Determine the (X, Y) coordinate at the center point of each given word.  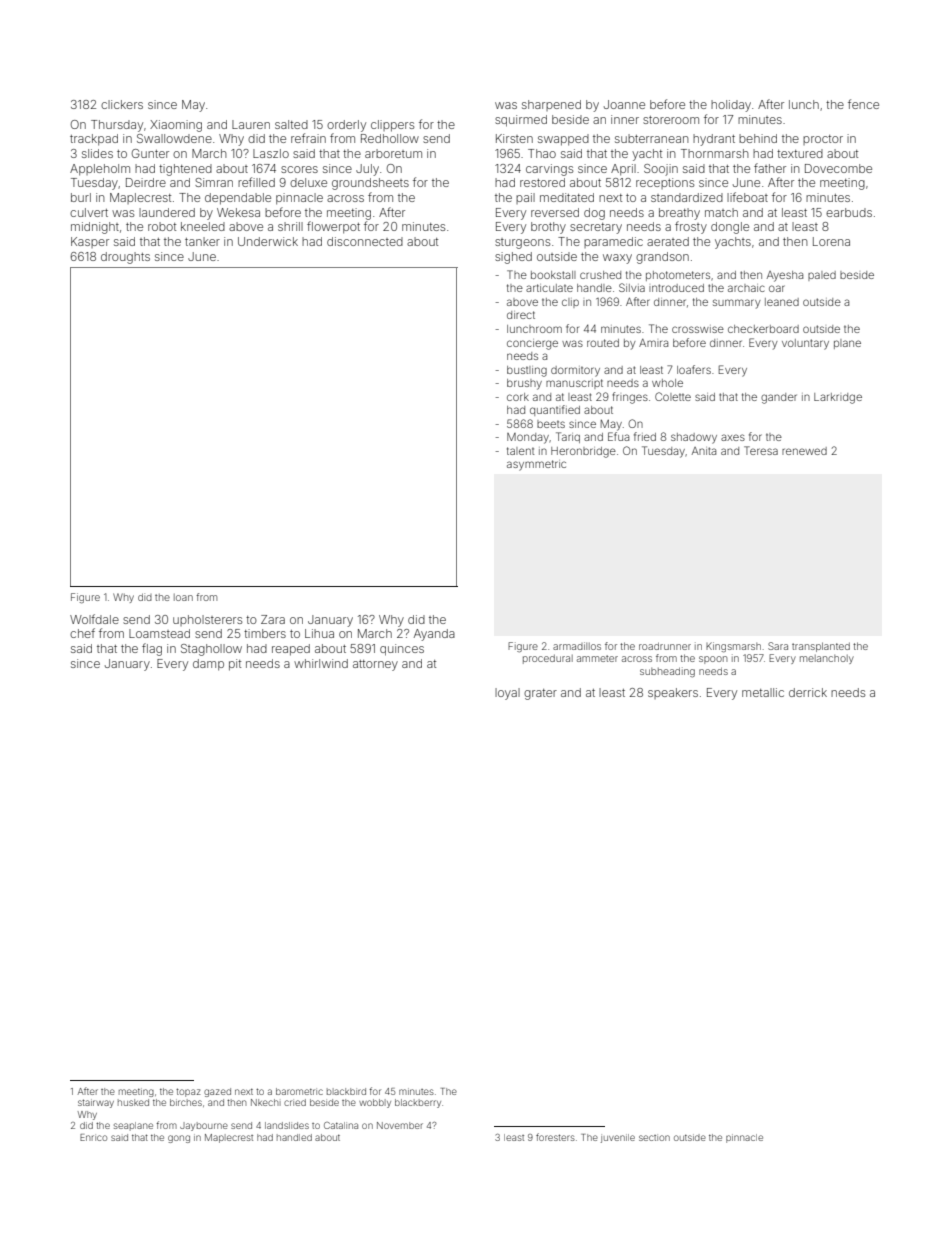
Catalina (341, 1125)
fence (863, 104)
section (654, 1138)
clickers (122, 104)
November (400, 1125)
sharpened (551, 105)
